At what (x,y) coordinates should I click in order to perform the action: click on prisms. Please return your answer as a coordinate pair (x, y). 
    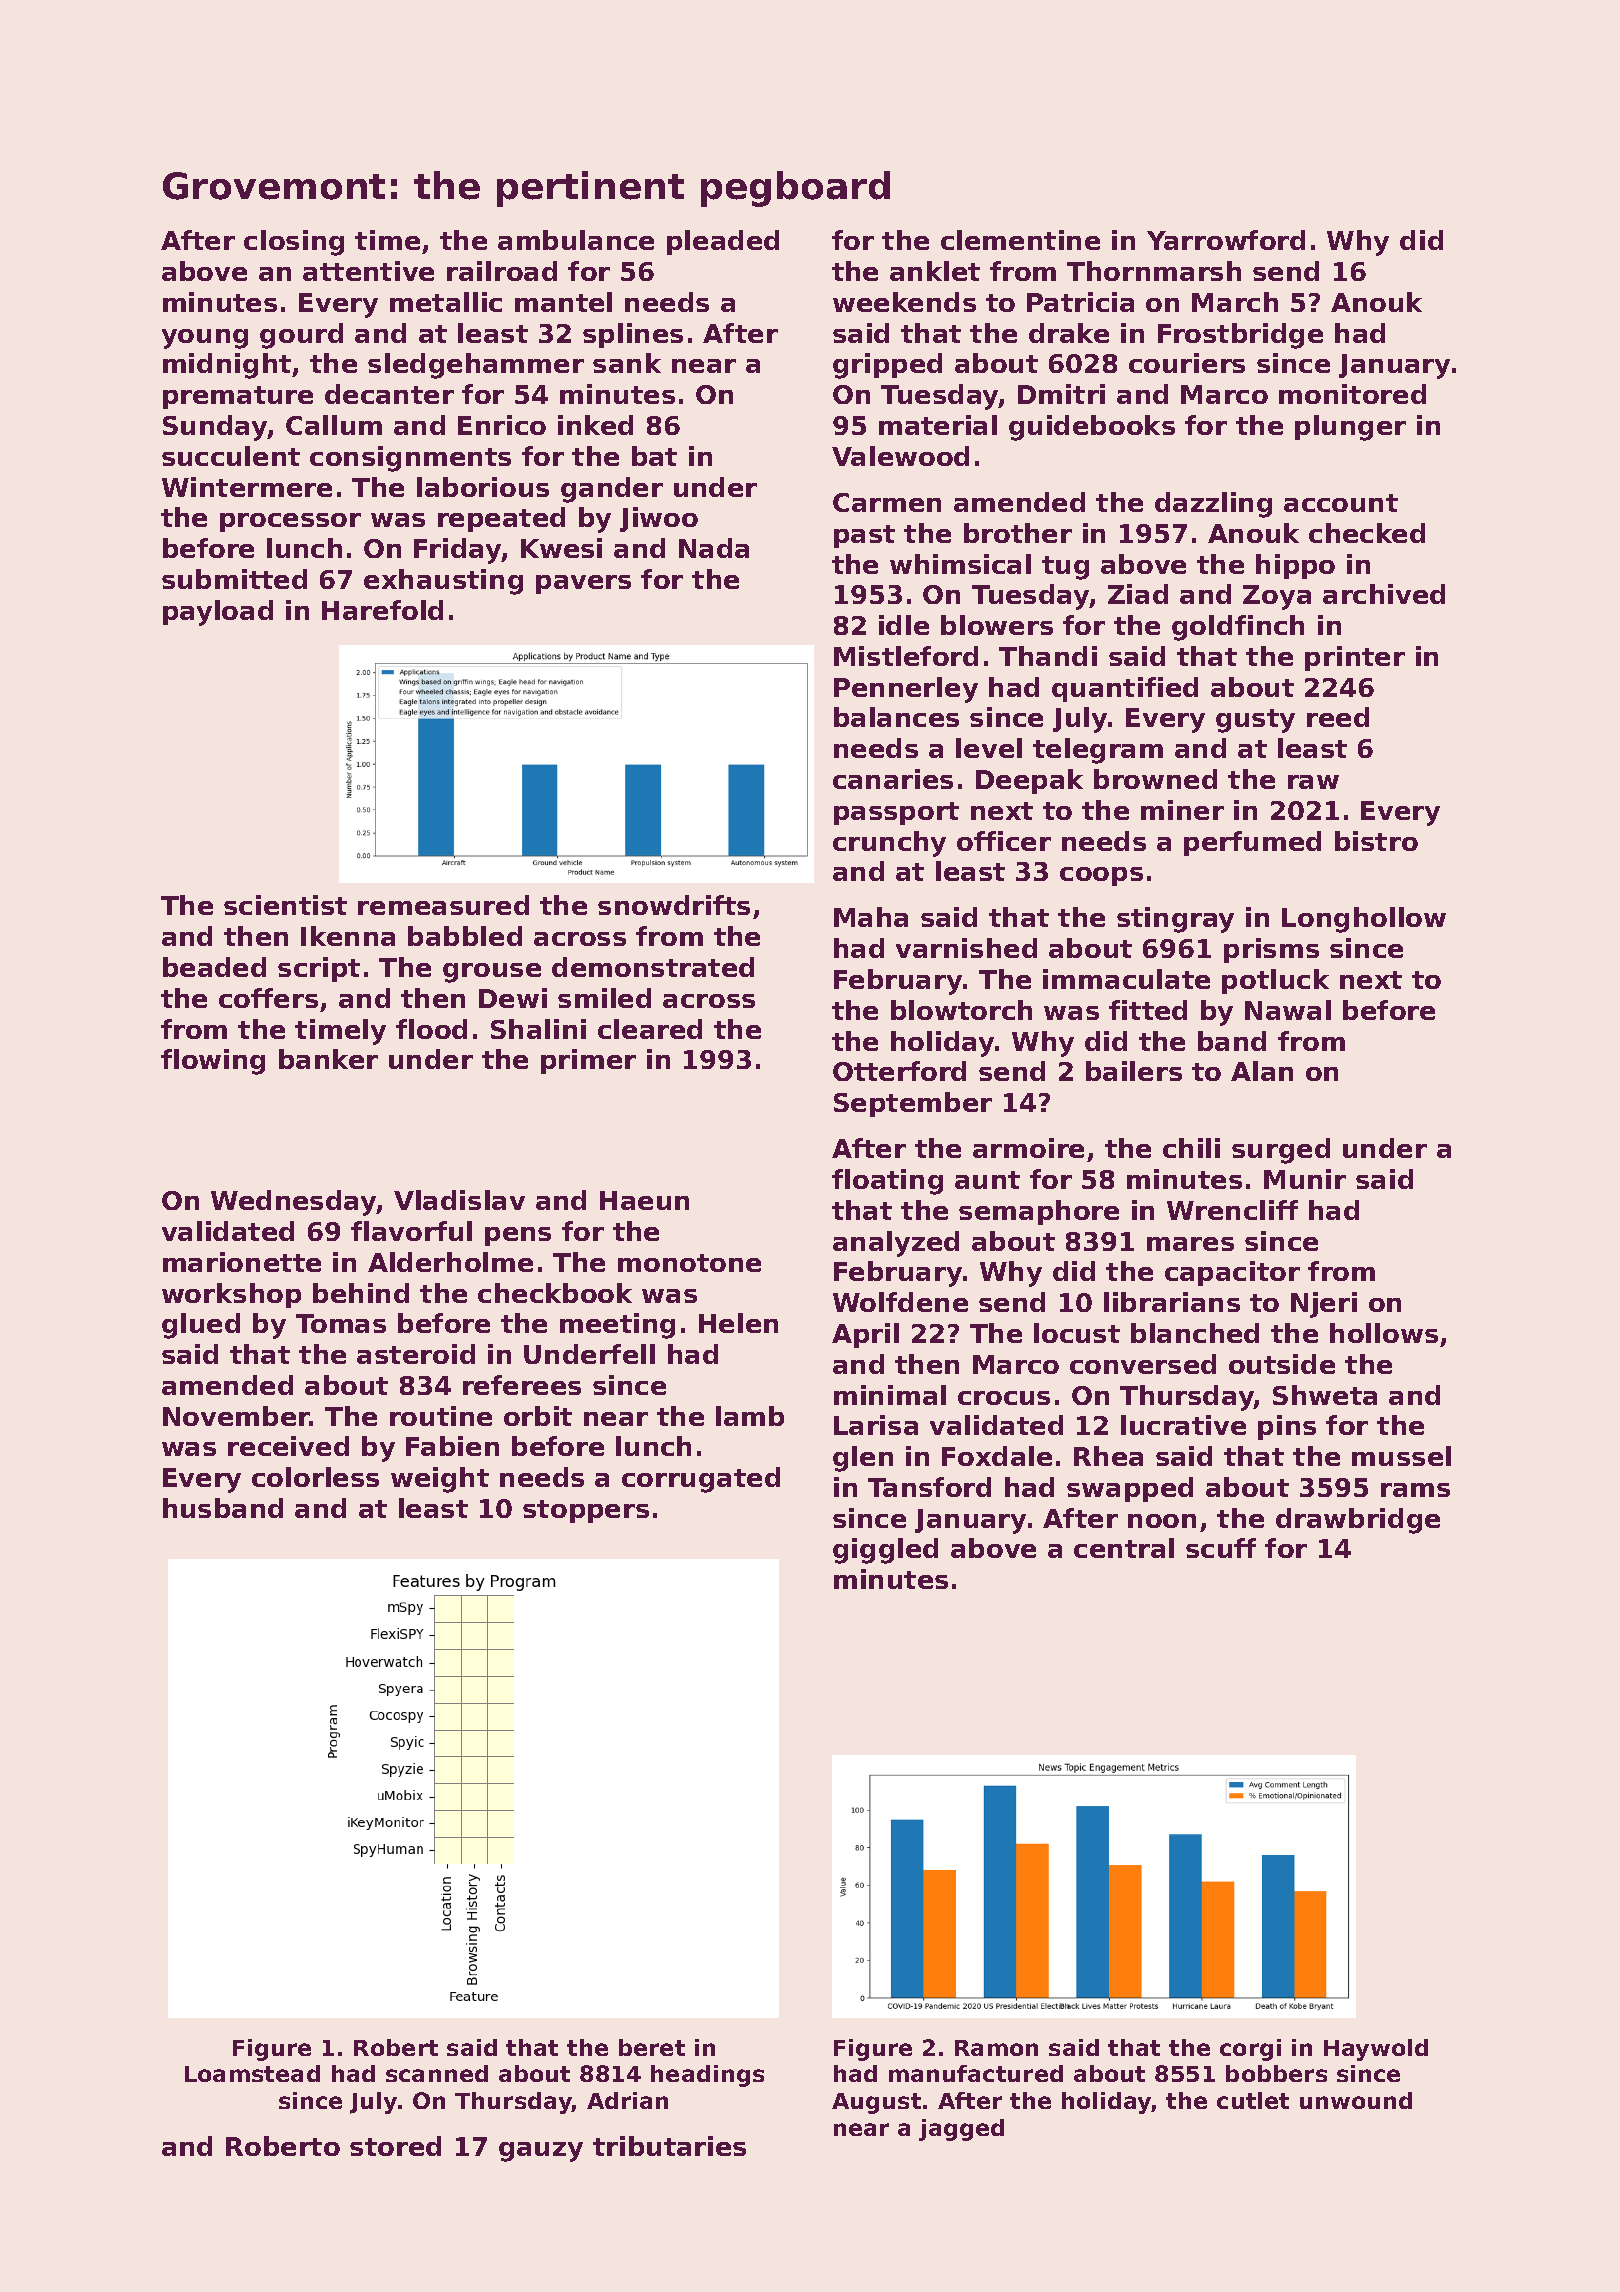
    Looking at the image, I should click on (1271, 950).
